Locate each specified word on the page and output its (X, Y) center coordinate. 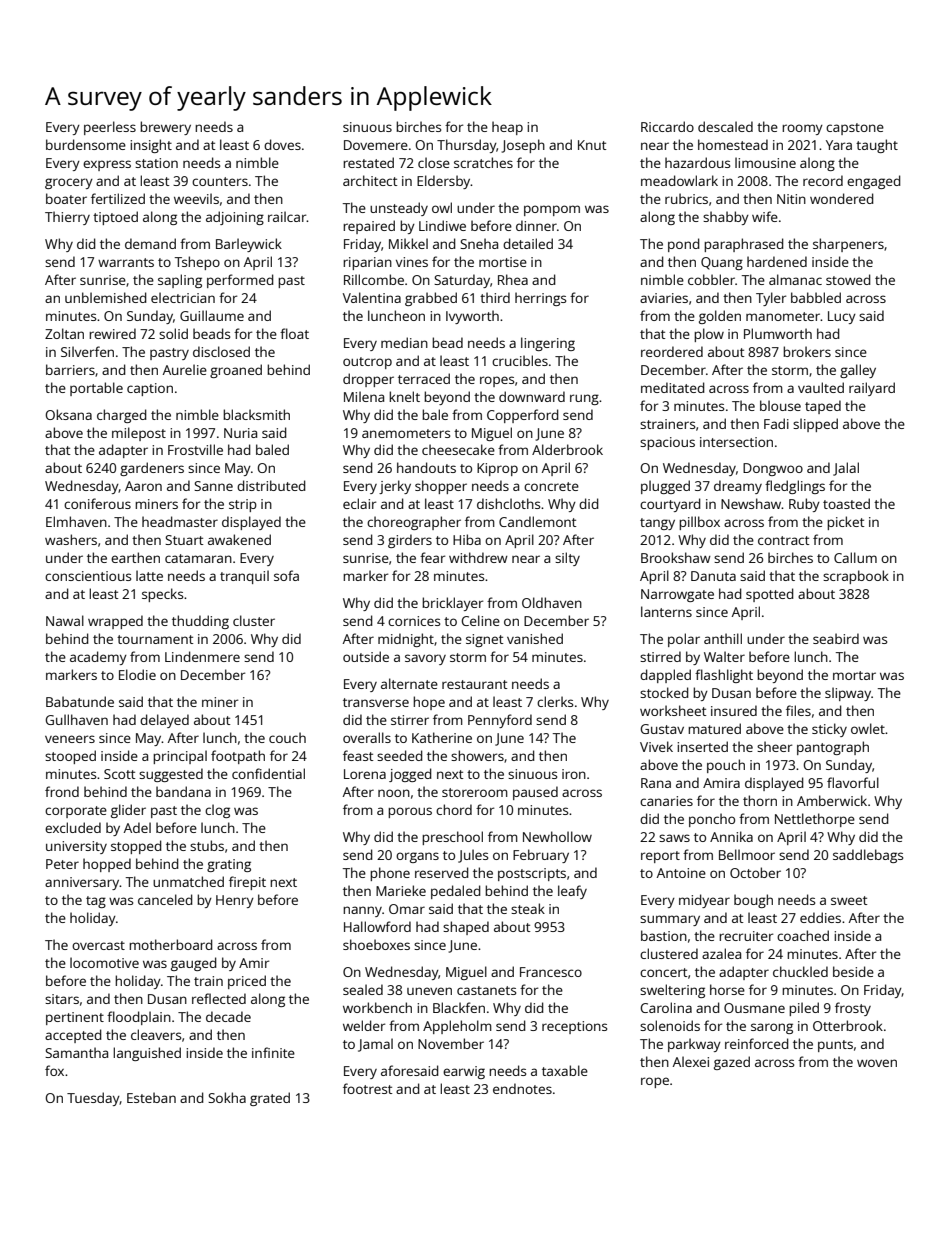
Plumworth (778, 333)
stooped (70, 757)
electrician (183, 297)
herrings (540, 299)
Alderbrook (567, 449)
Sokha (227, 1097)
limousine (765, 162)
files (798, 710)
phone (390, 874)
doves (282, 144)
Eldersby (444, 182)
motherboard (171, 944)
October (755, 872)
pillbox (699, 523)
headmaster (180, 521)
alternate (409, 683)
